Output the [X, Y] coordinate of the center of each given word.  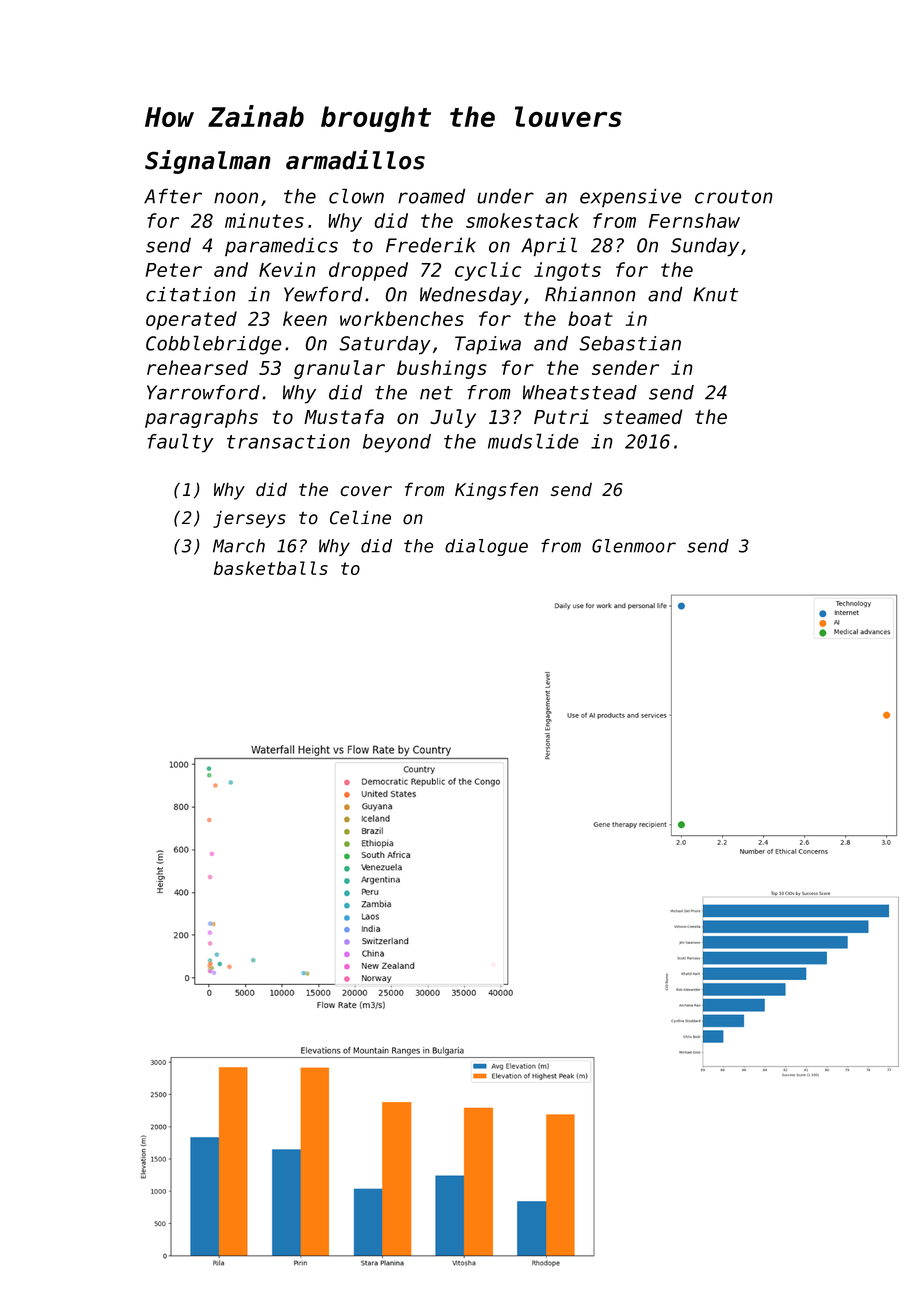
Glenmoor [634, 546]
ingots [567, 271]
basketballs [271, 568]
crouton [733, 197]
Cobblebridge [214, 345]
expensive [631, 197]
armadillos [355, 160]
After [173, 196]
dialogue [486, 547]
